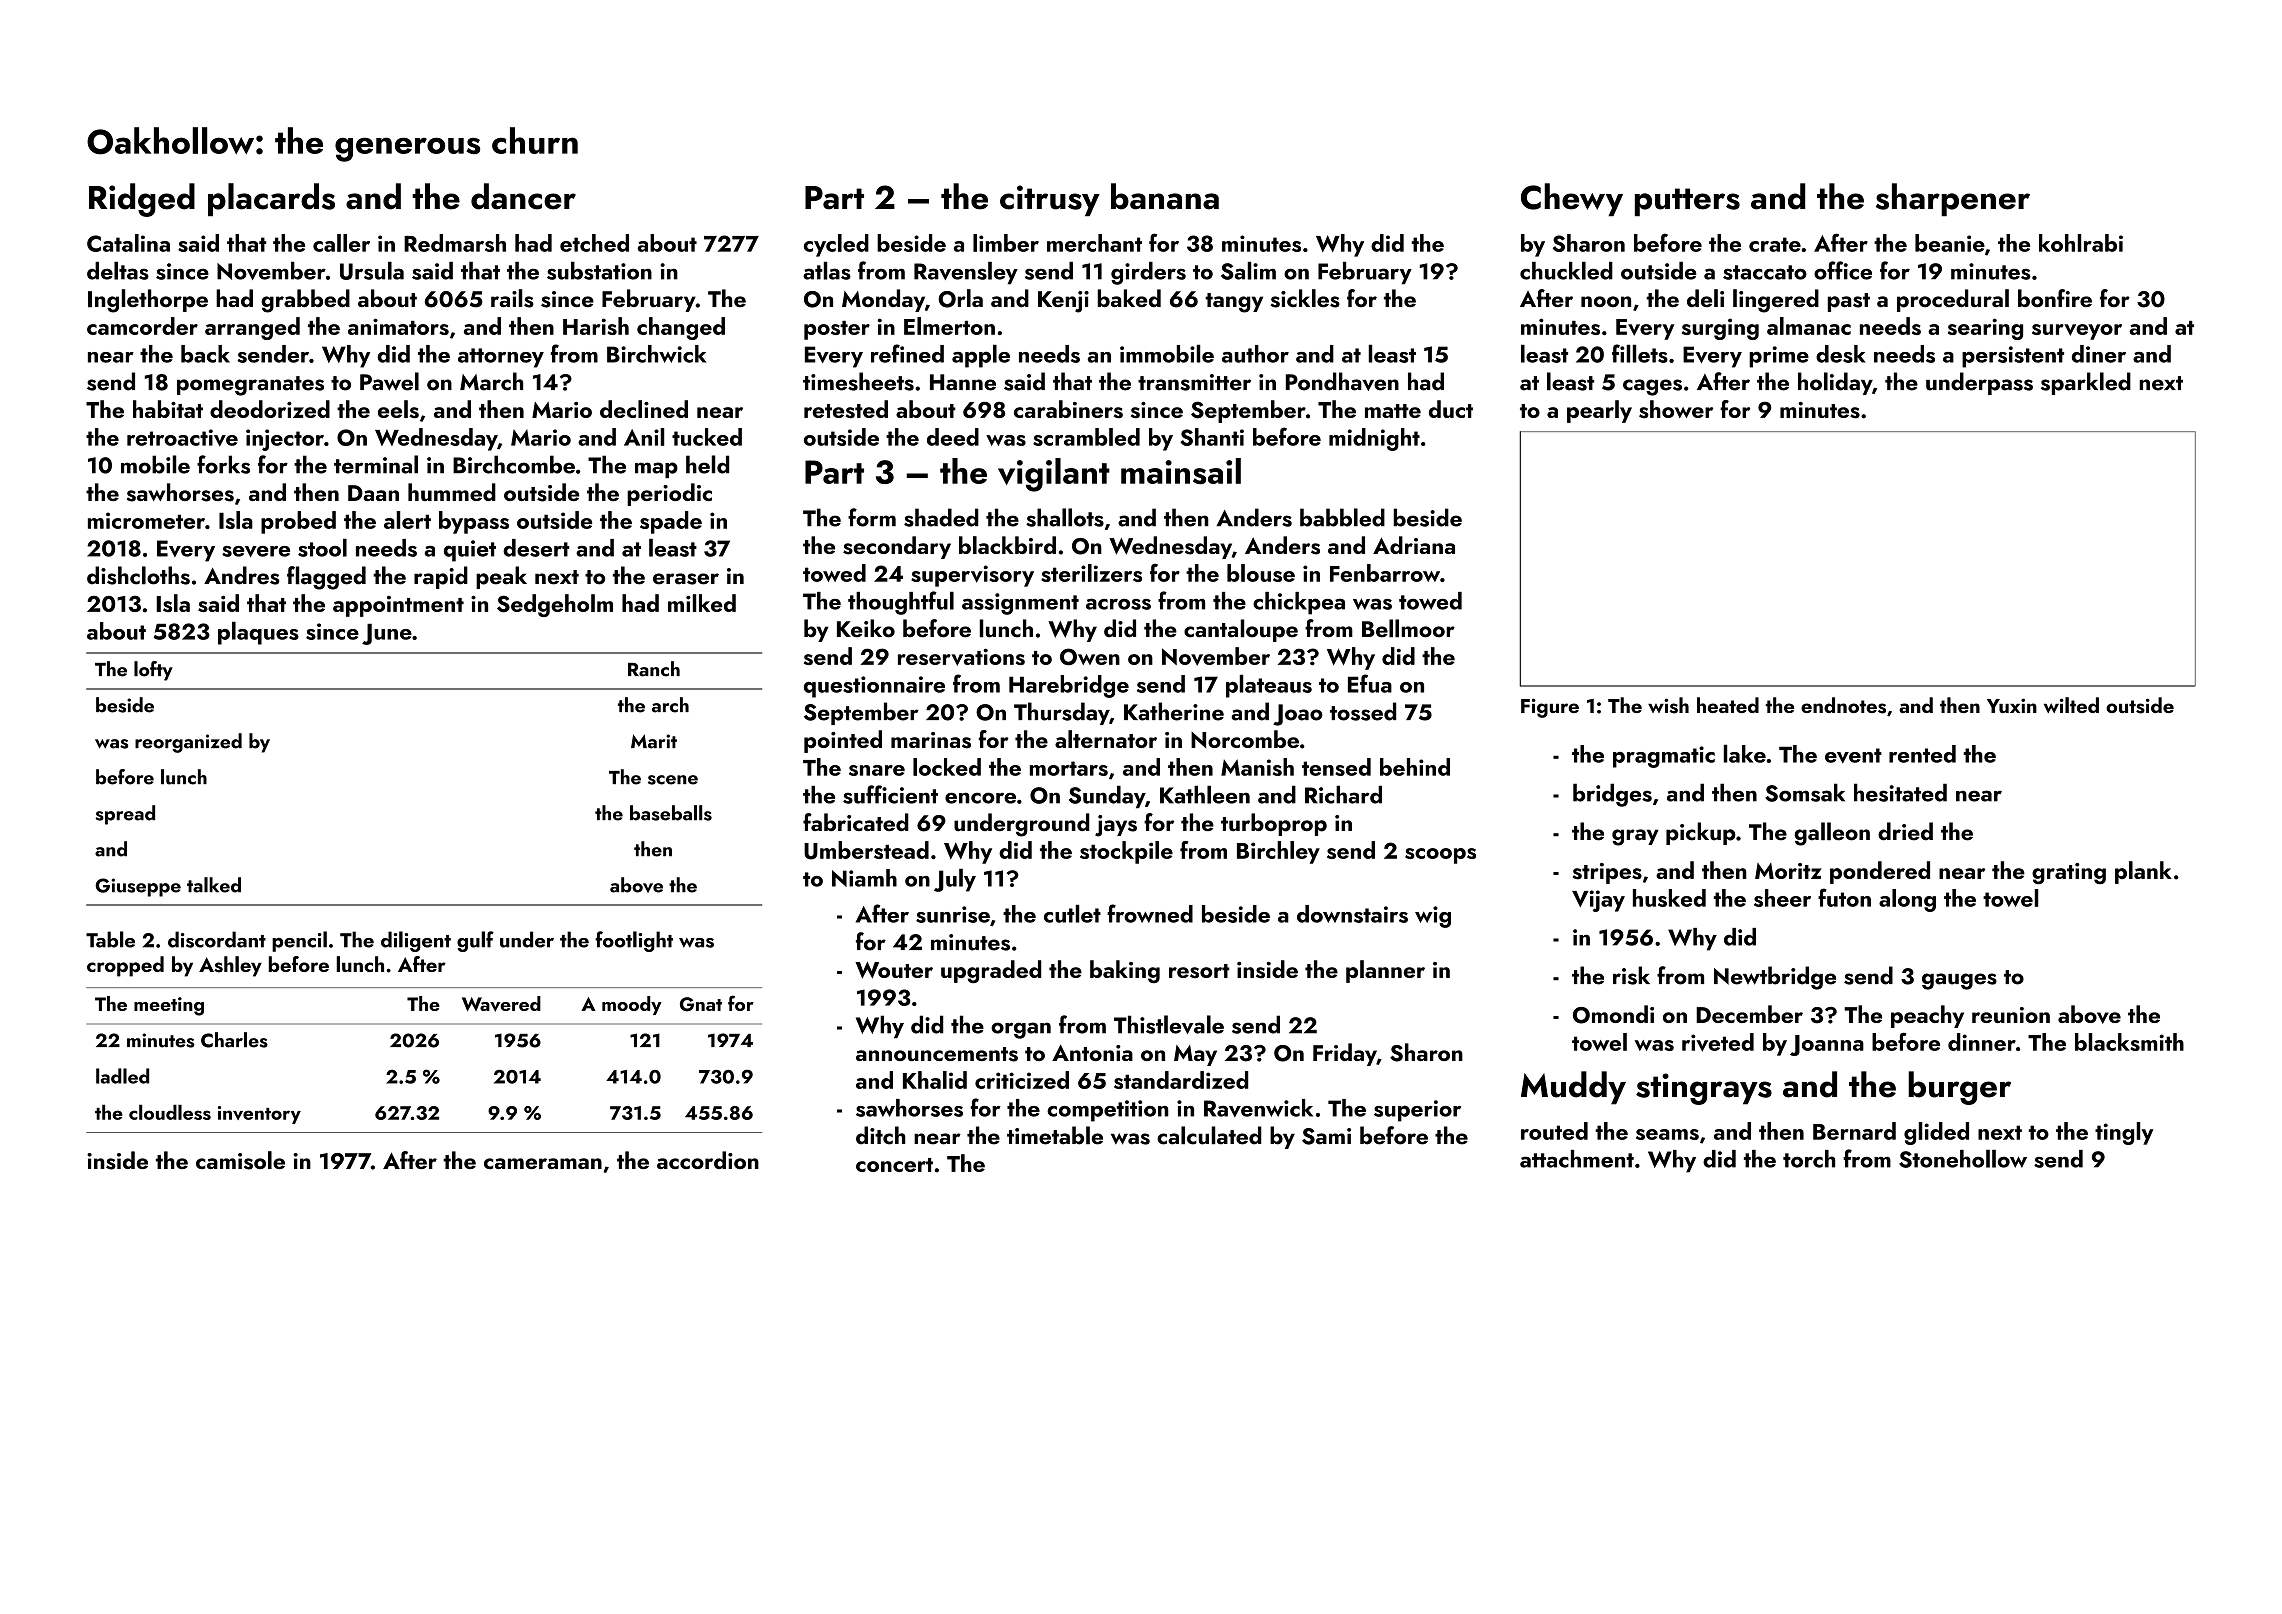 The image size is (2282, 1614). I want to click on Somsak, so click(1805, 792).
